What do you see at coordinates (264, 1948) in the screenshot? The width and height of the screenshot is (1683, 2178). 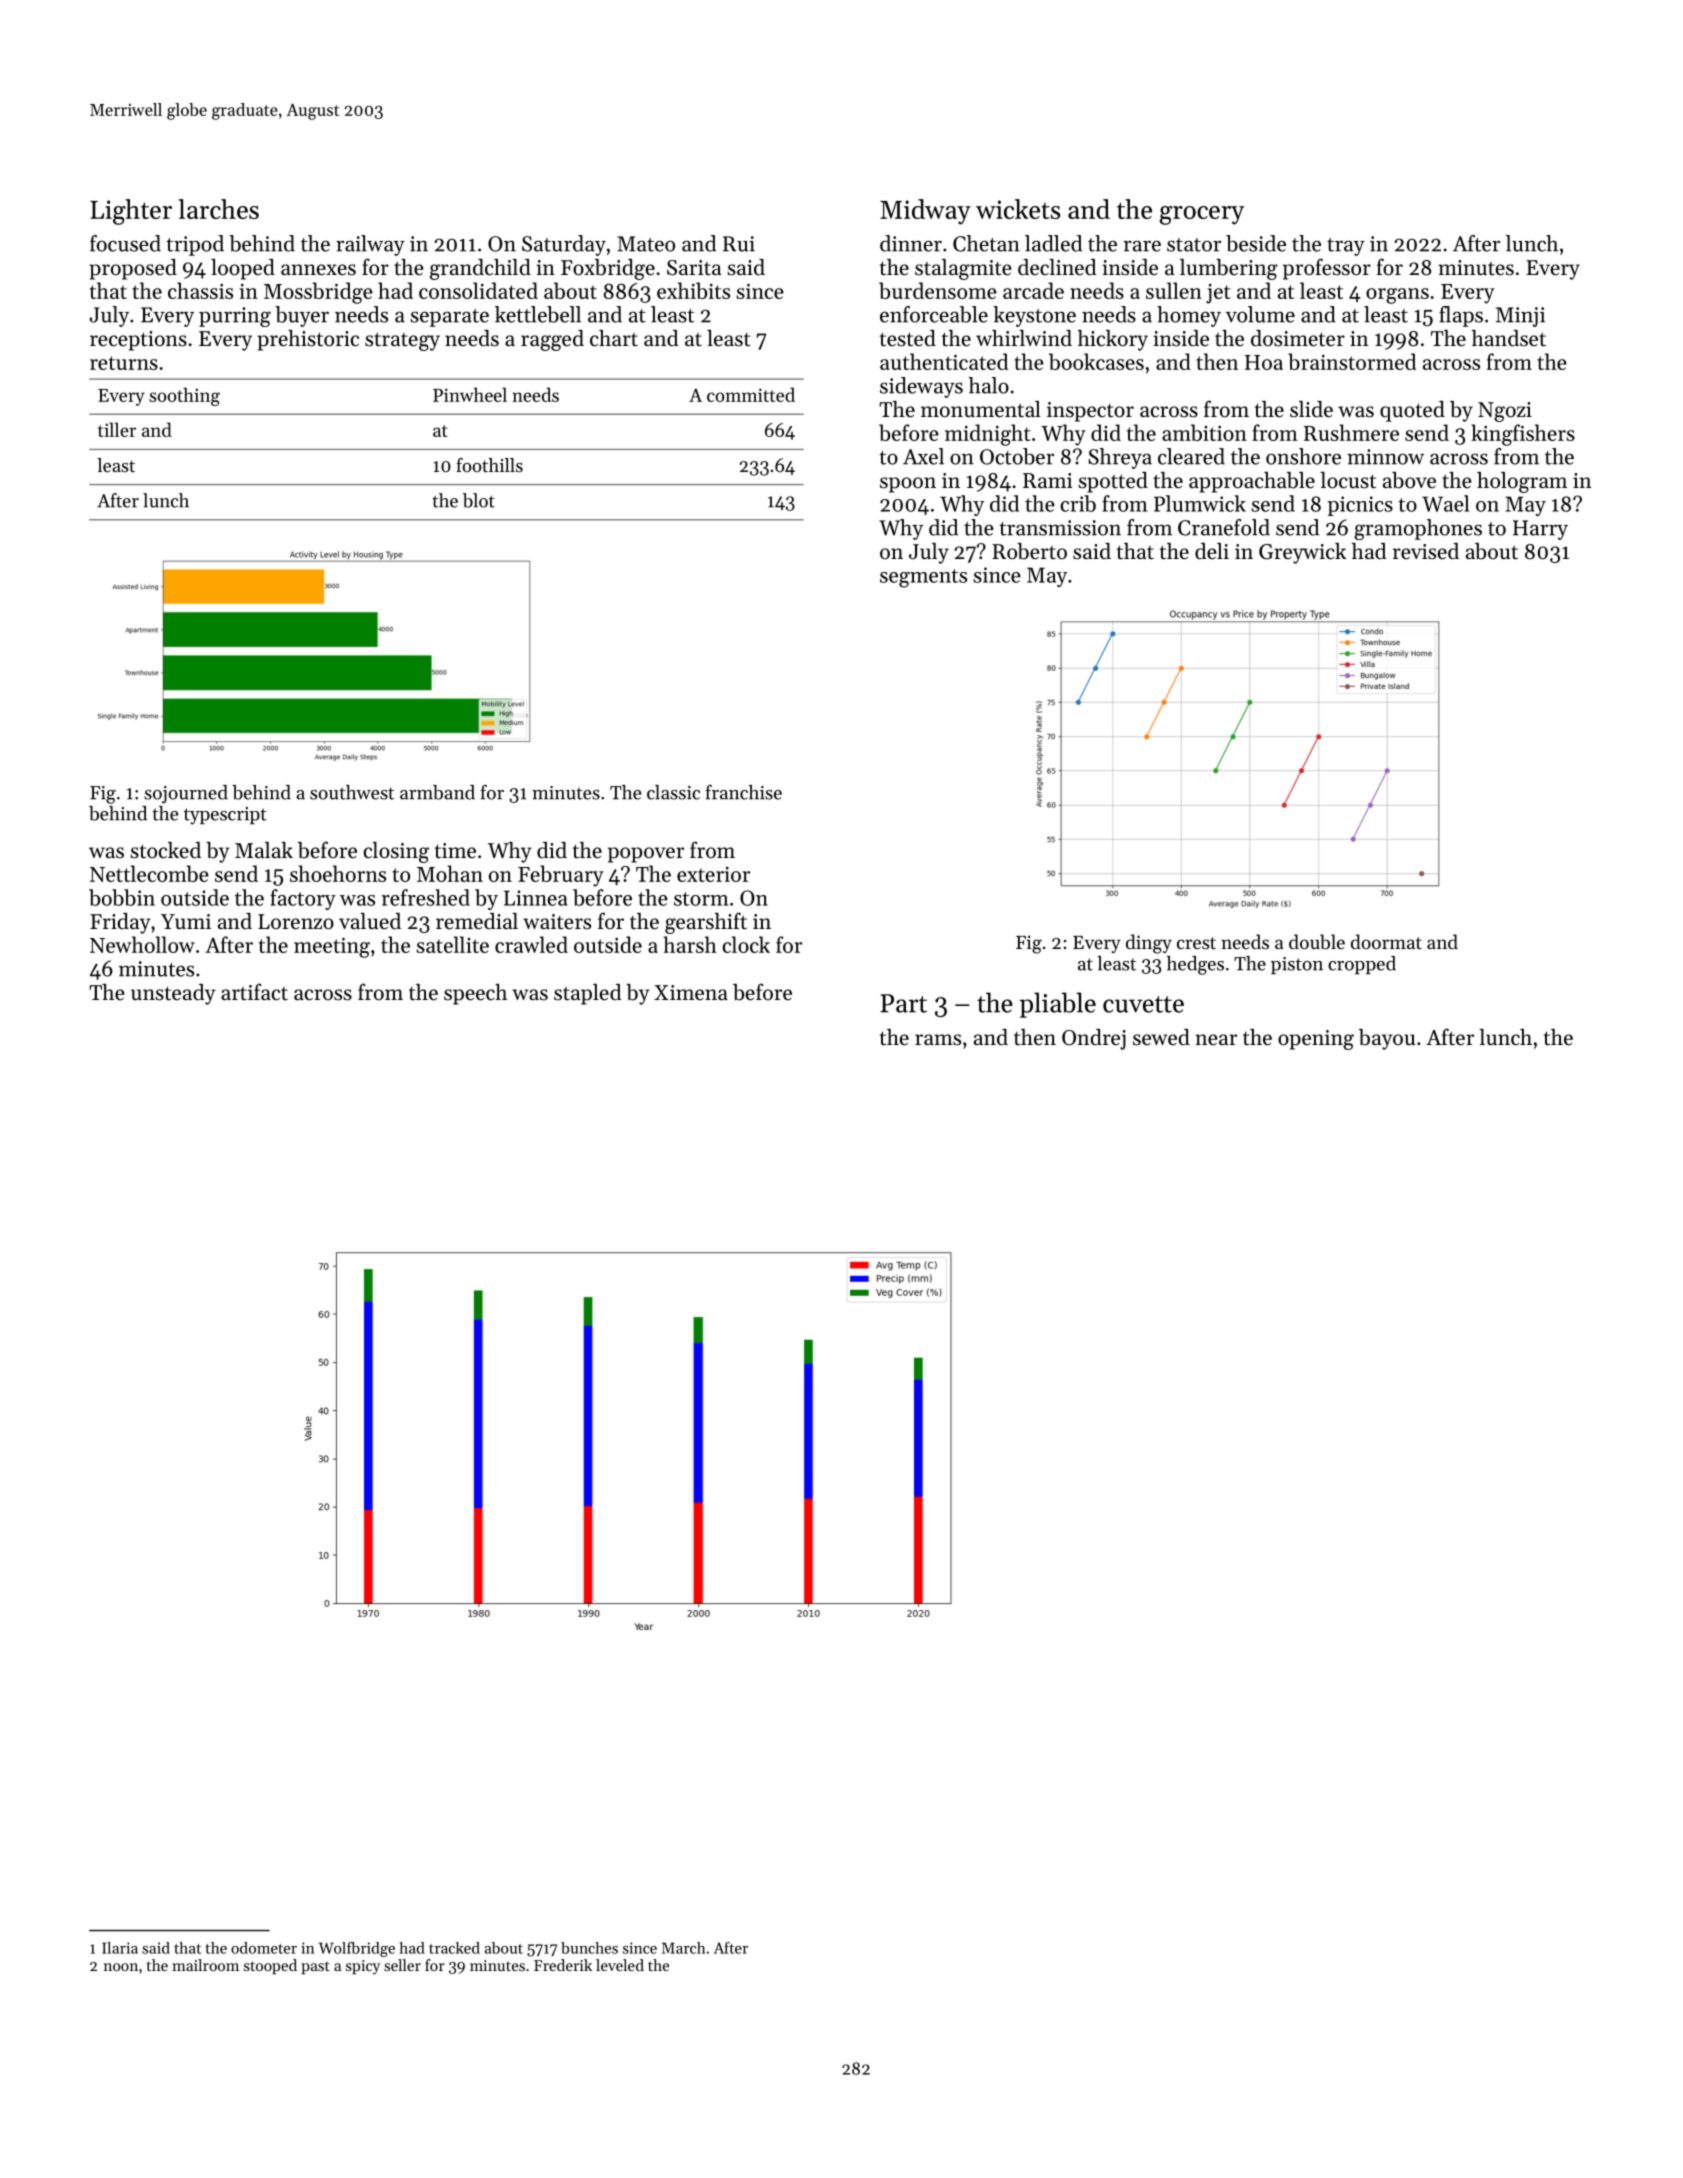 I see `odometer` at bounding box center [264, 1948].
